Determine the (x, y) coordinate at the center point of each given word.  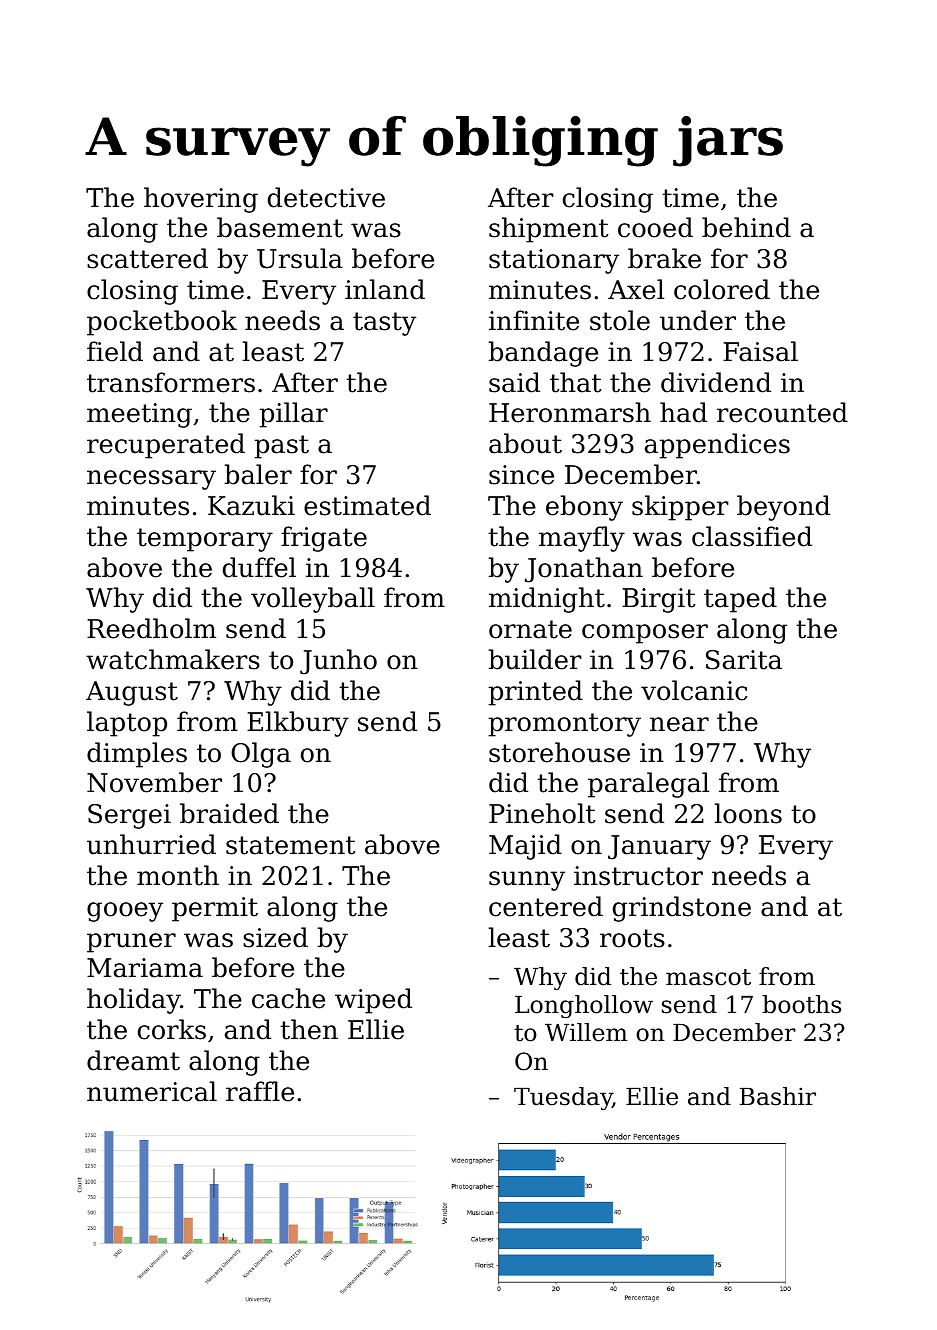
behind (746, 227)
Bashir (778, 1096)
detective (326, 197)
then (309, 1029)
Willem (586, 1032)
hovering (201, 200)
